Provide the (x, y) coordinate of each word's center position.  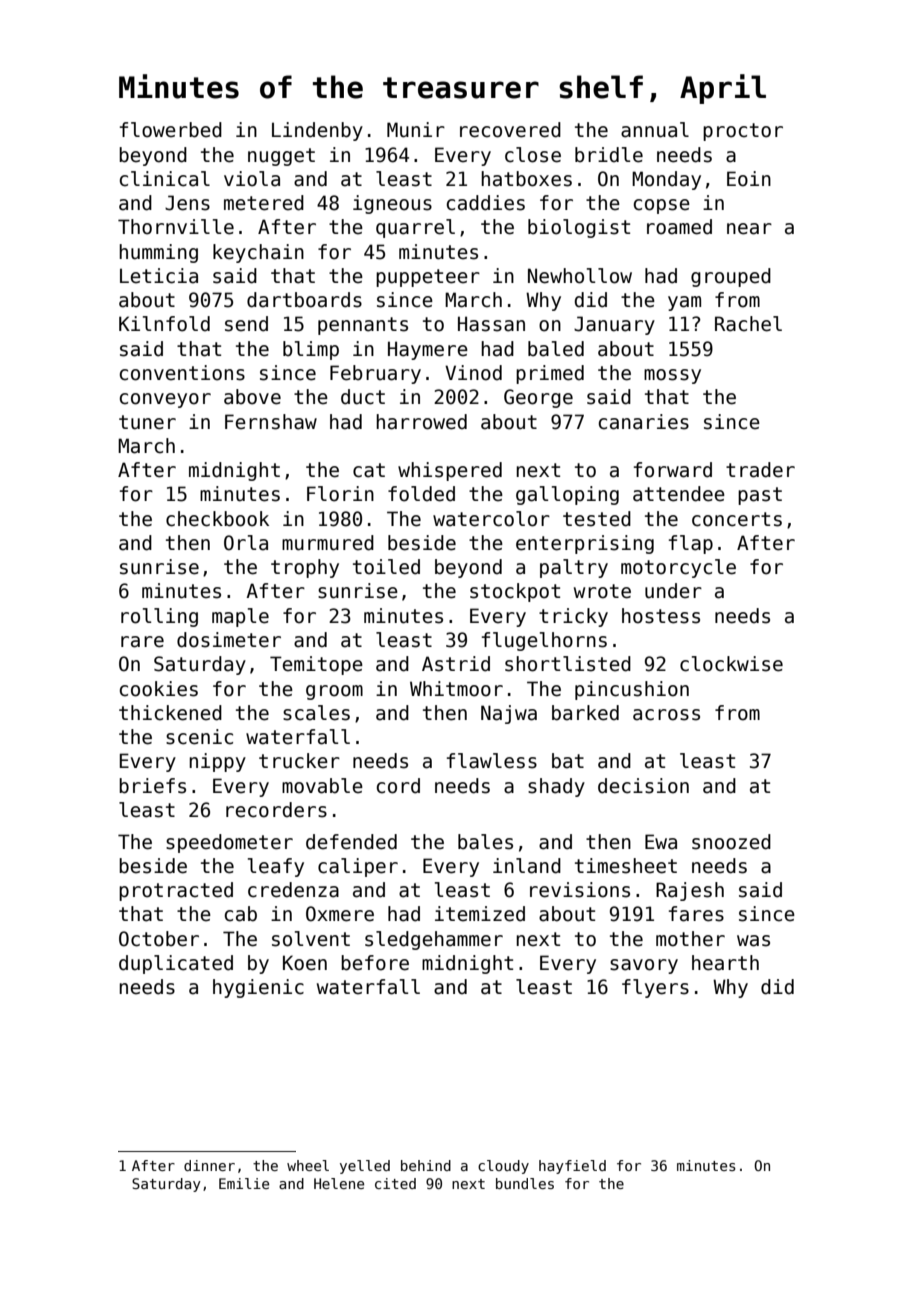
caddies (486, 203)
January (614, 325)
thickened (170, 713)
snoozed (731, 842)
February (375, 374)
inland (527, 866)
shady (556, 787)
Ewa (661, 842)
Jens (187, 203)
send (246, 324)
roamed (679, 227)
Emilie (244, 1183)
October (159, 939)
